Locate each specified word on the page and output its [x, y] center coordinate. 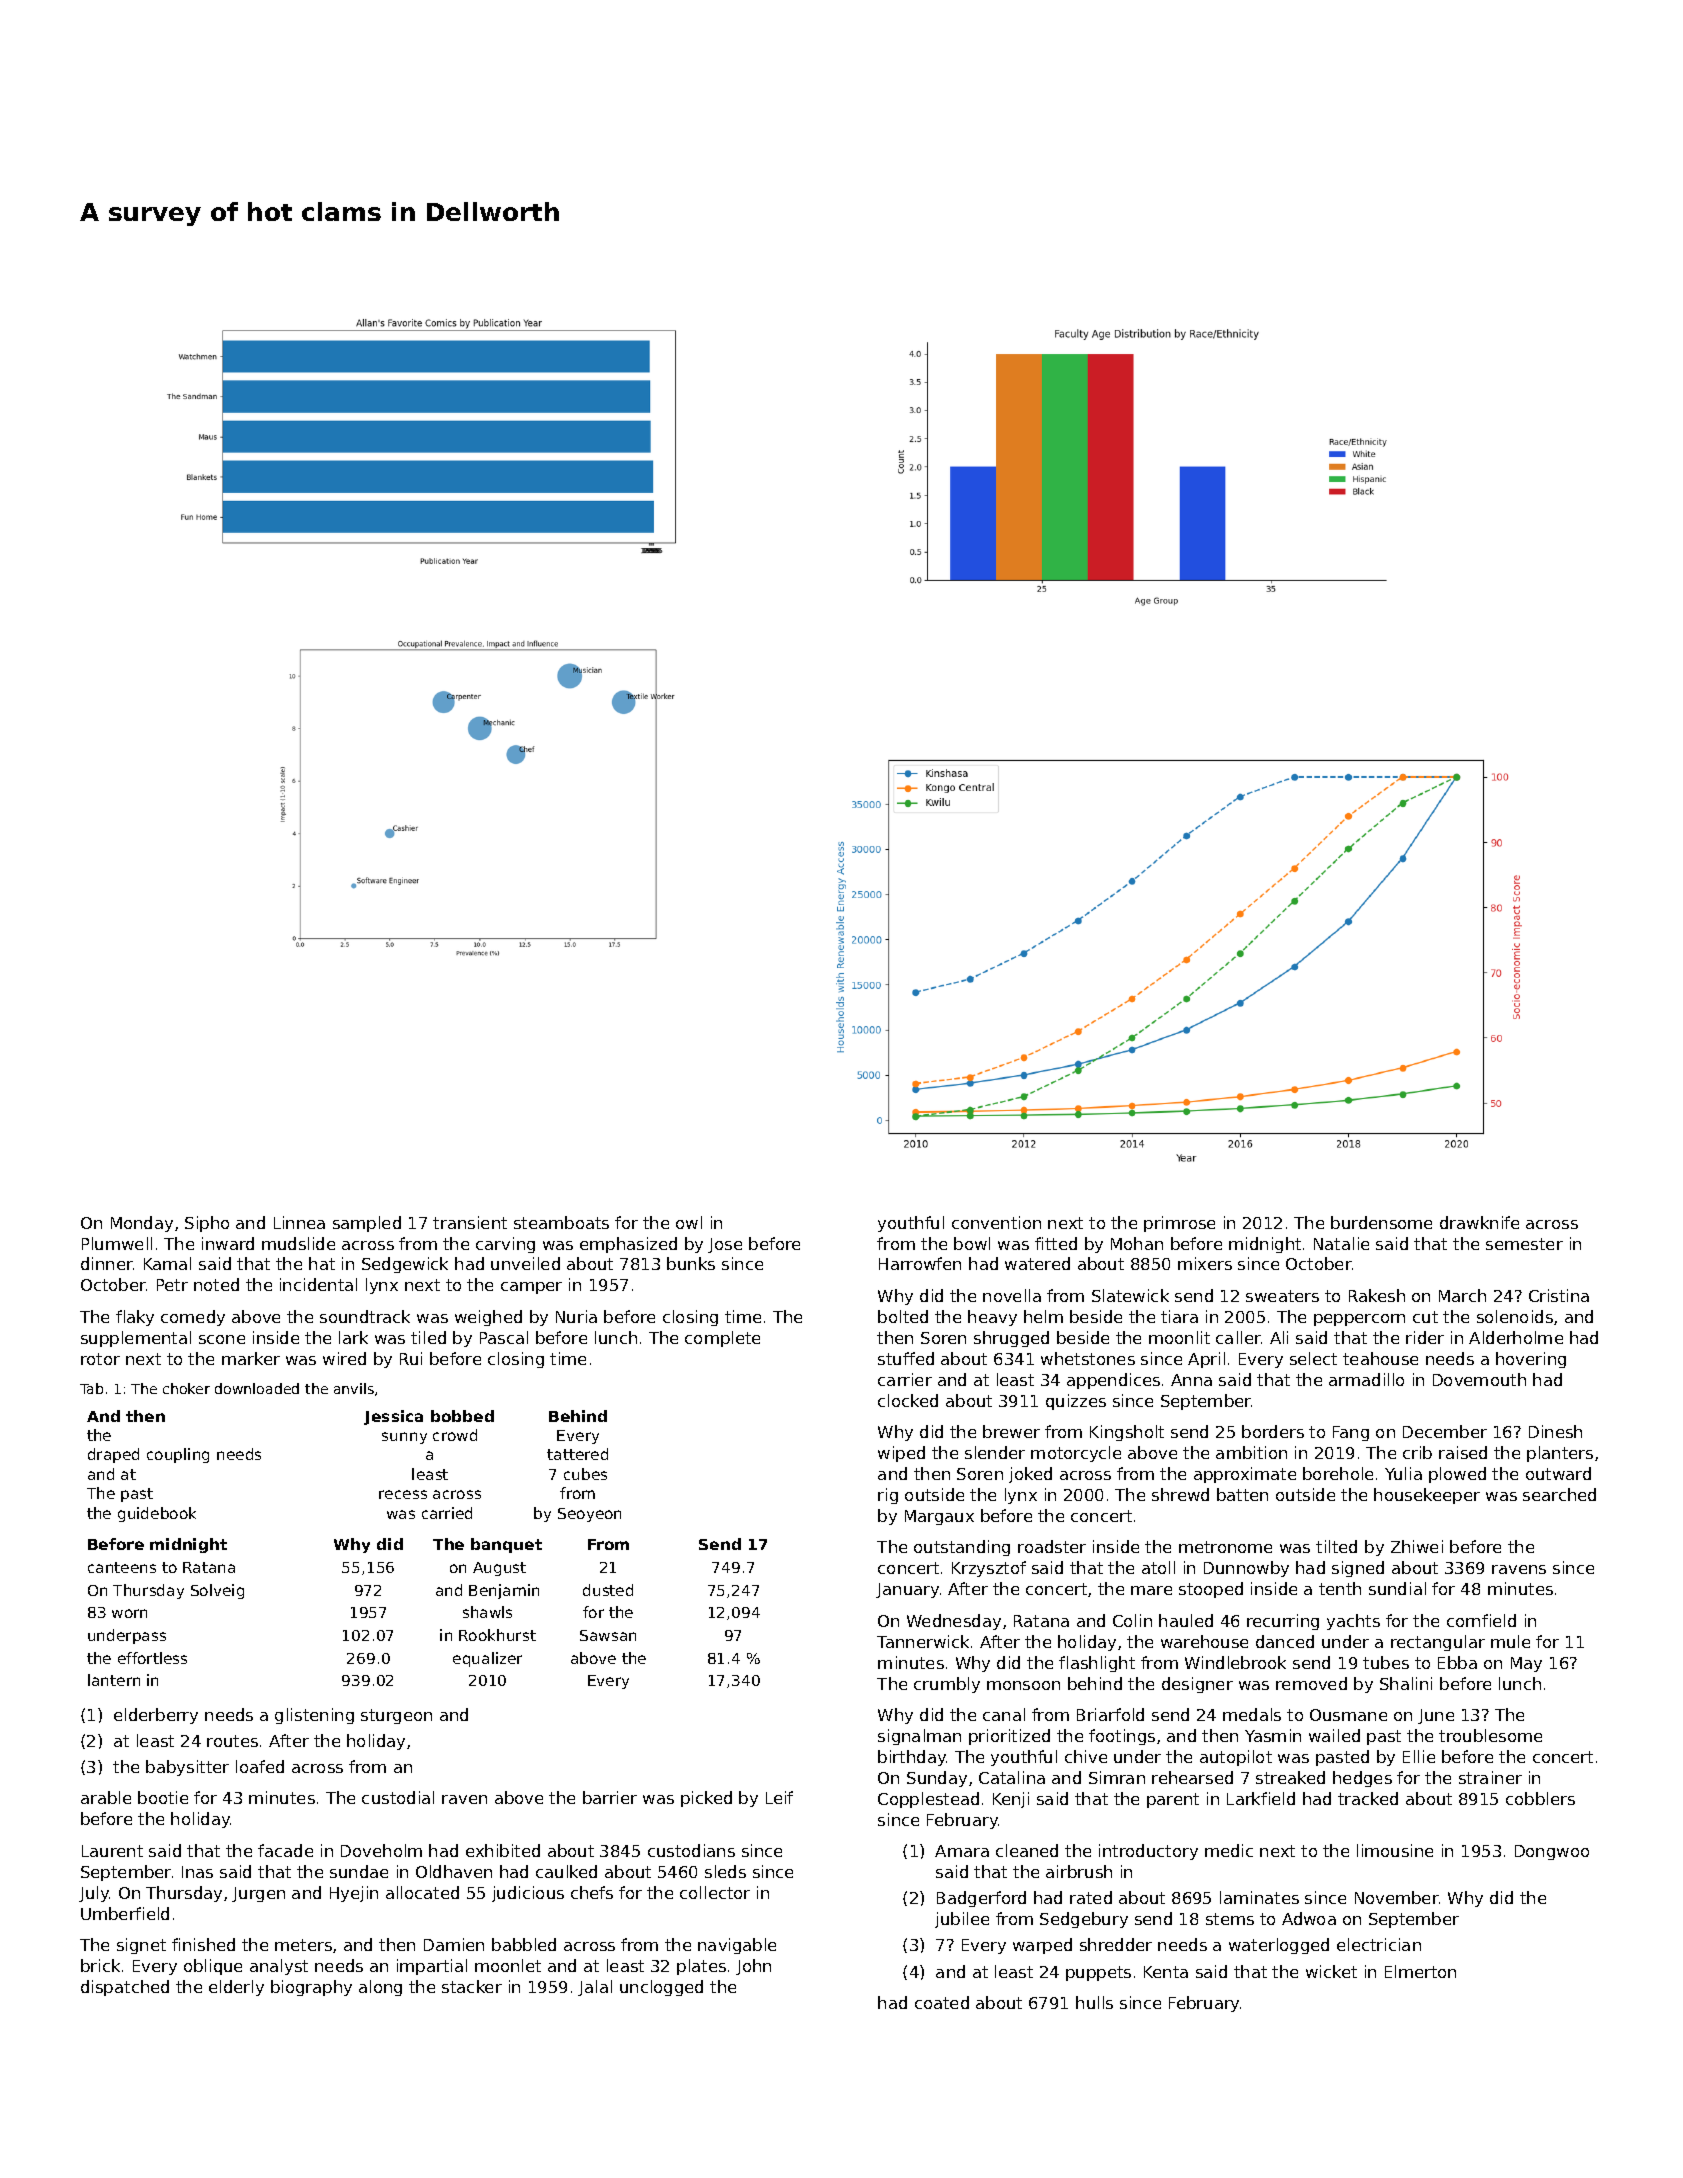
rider [1425, 1337]
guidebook [157, 1514]
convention [996, 1222]
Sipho [207, 1224]
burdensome [1381, 1222]
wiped [901, 1454]
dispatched [125, 1988]
